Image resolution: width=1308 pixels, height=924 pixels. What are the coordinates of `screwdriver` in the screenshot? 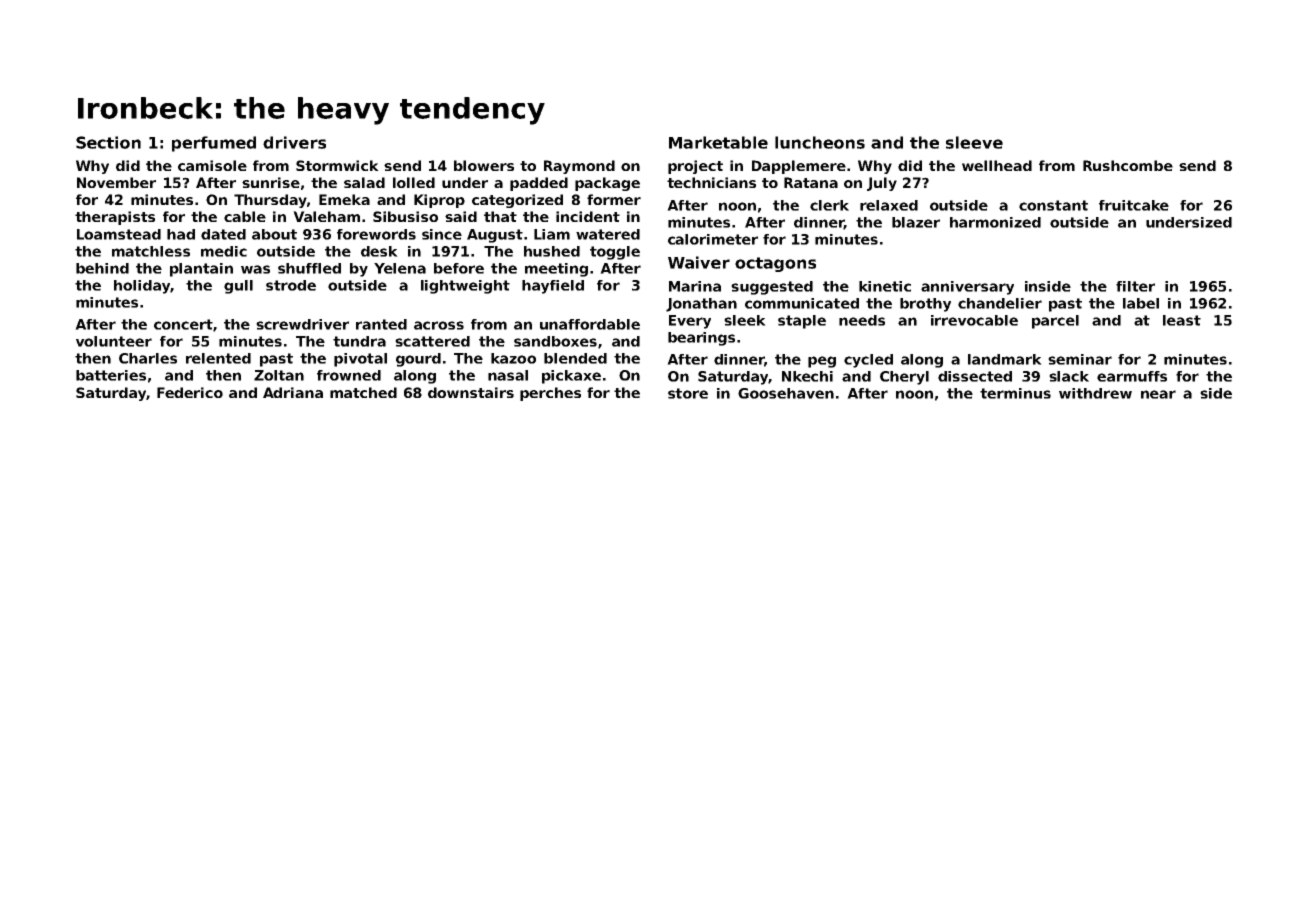 It's located at (302, 324).
